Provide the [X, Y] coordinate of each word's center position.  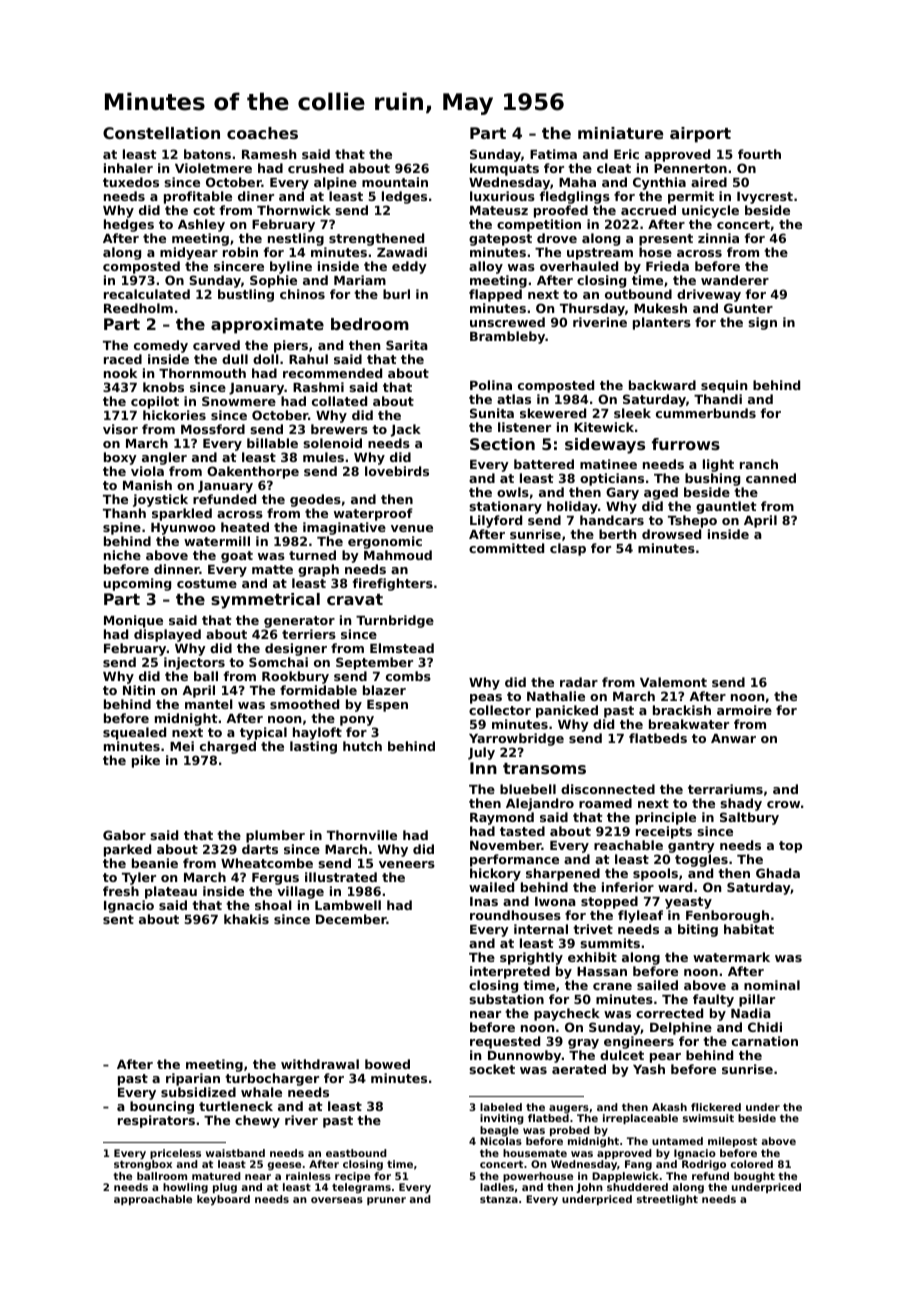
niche [122, 555]
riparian [193, 1079]
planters [662, 323]
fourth [759, 154]
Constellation [161, 133]
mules [323, 457]
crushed [316, 168]
